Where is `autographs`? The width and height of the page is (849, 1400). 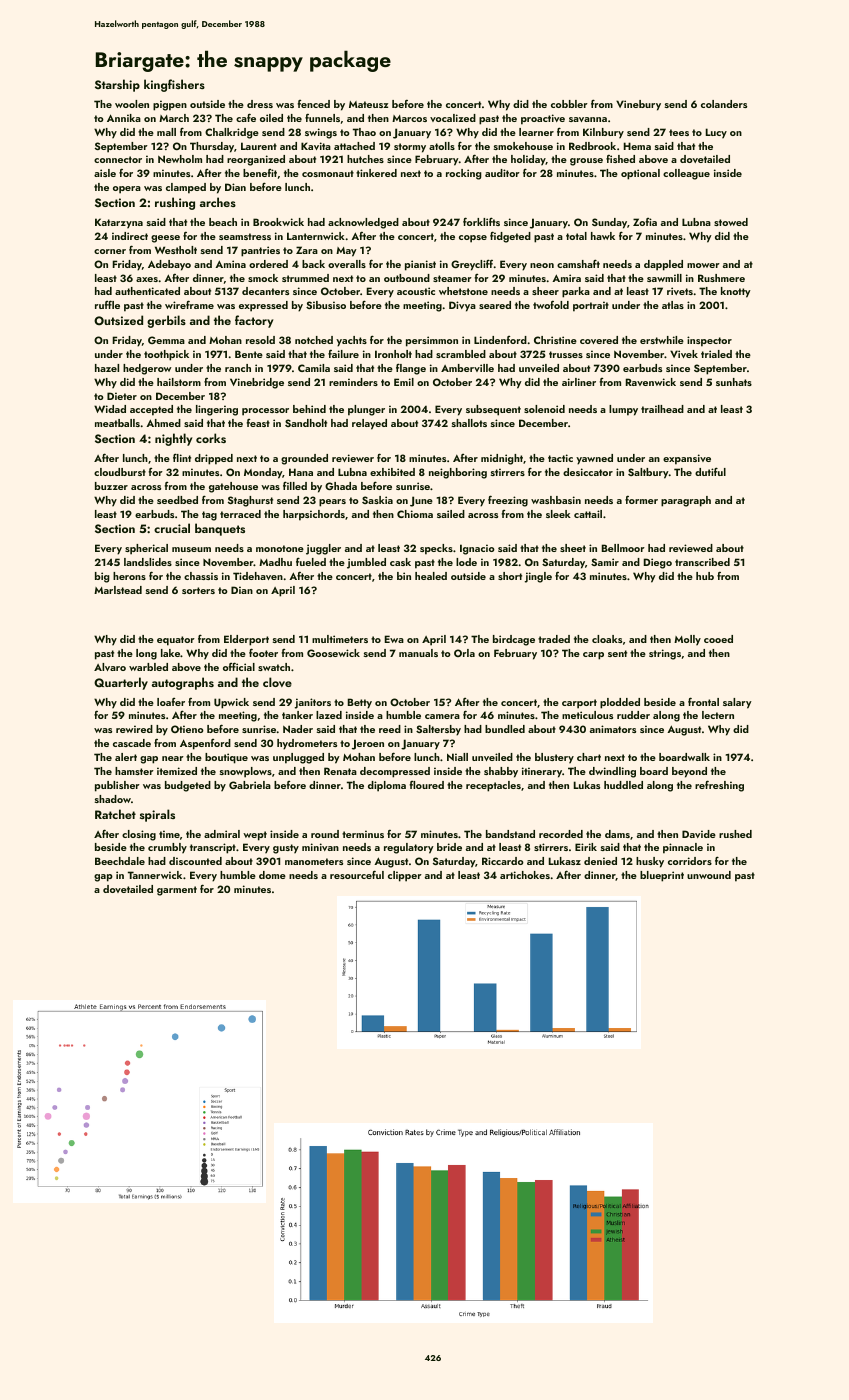
autographs is located at coordinates (183, 683).
